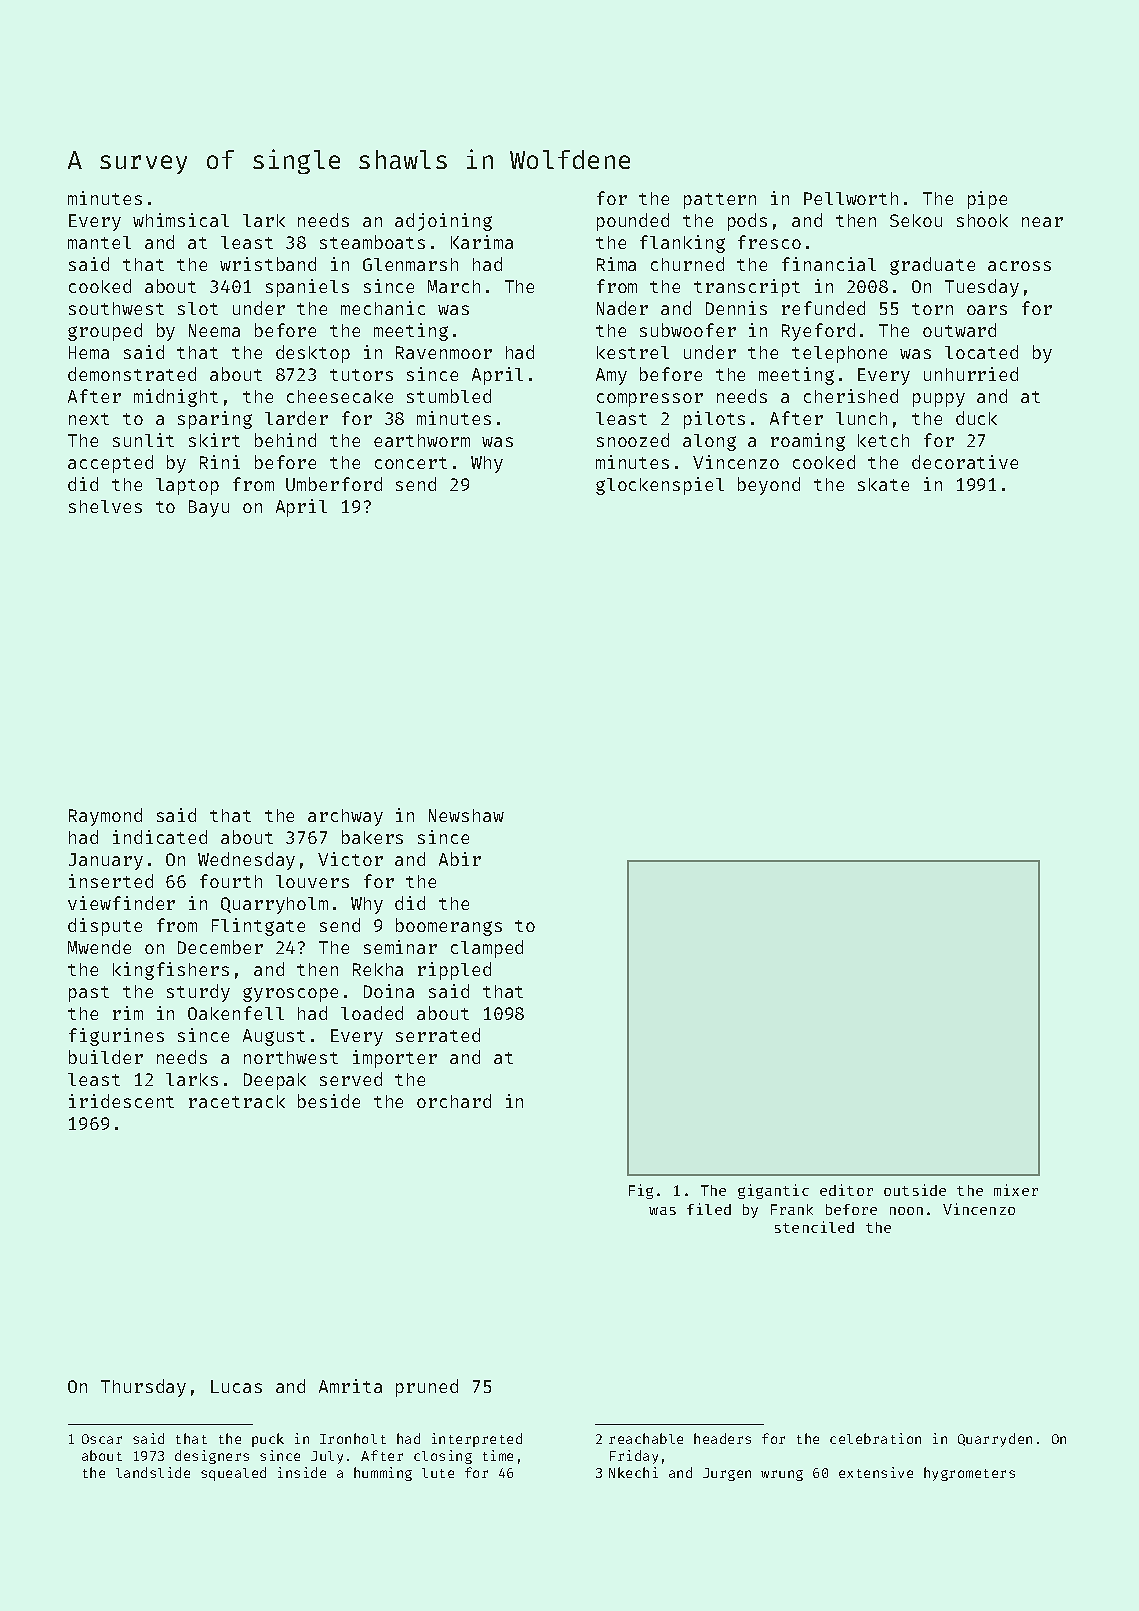  What do you see at coordinates (181, 220) in the page?
I see `whimsical` at bounding box center [181, 220].
